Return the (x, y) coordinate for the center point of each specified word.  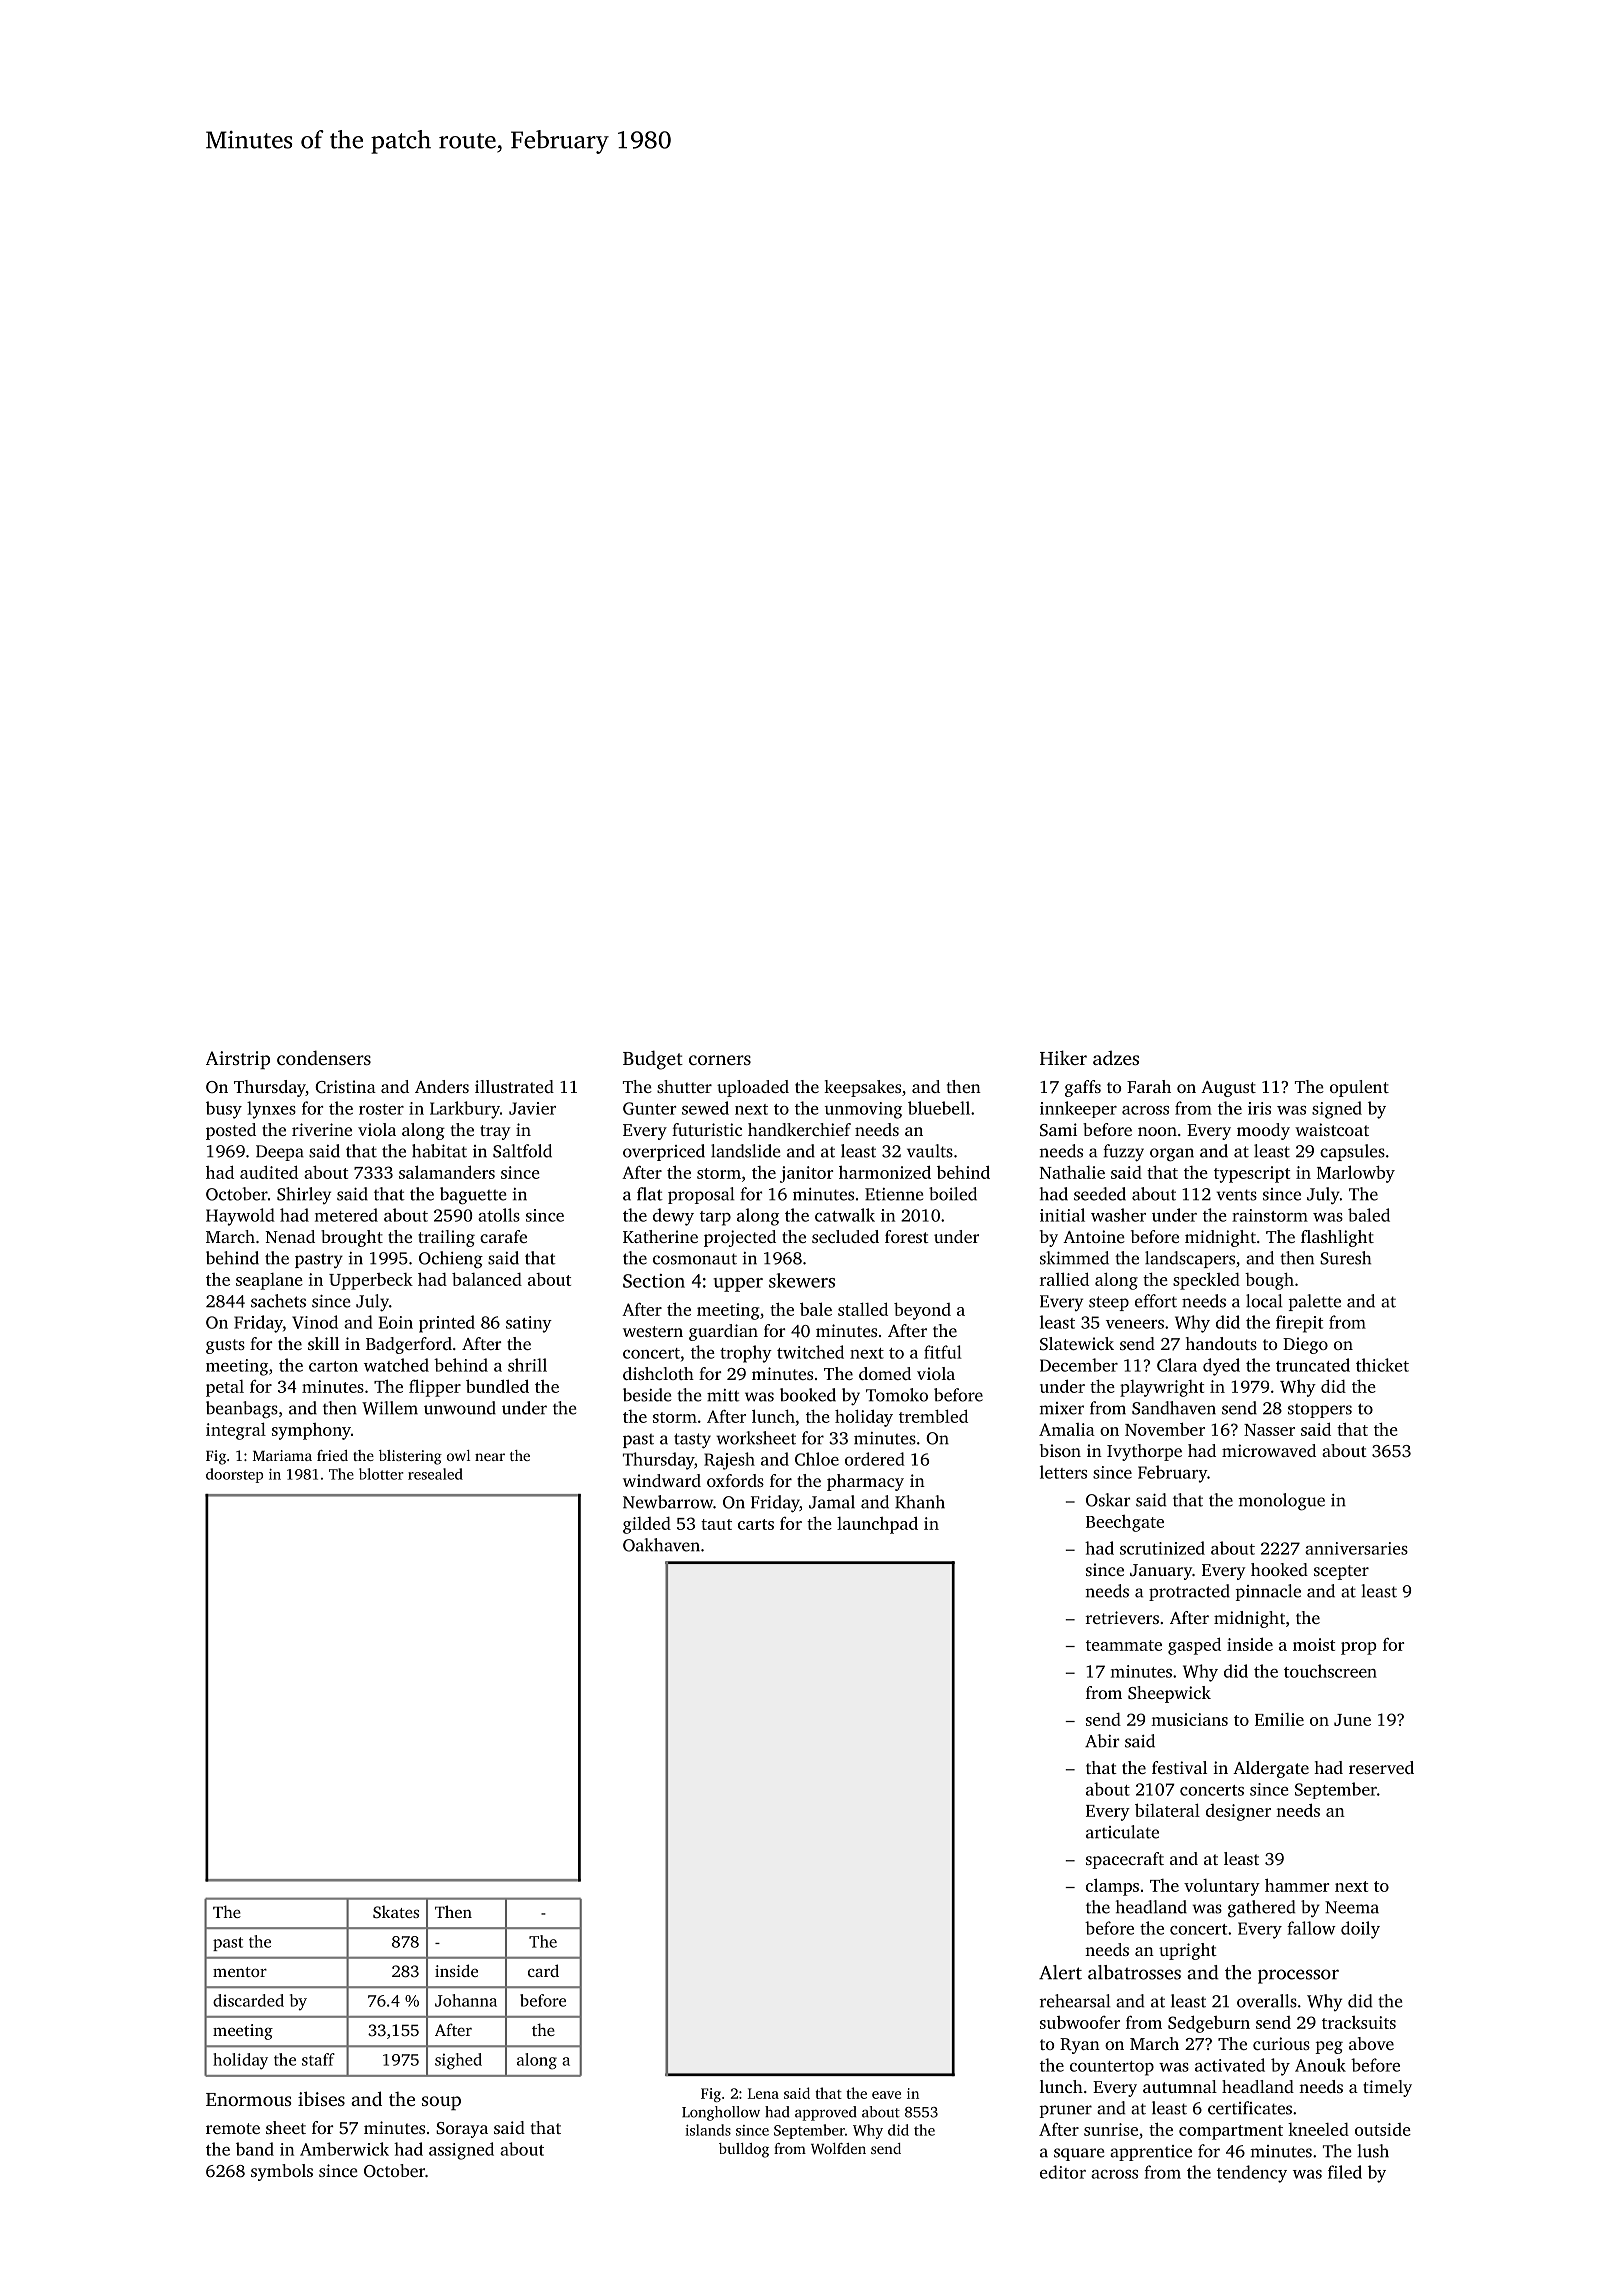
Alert (1060, 1972)
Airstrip (238, 1060)
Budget (653, 1060)
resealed (435, 1474)
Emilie (1279, 1719)
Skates (396, 1911)
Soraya (462, 2130)
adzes (1116, 1058)
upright (1188, 1951)
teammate (1124, 1645)
